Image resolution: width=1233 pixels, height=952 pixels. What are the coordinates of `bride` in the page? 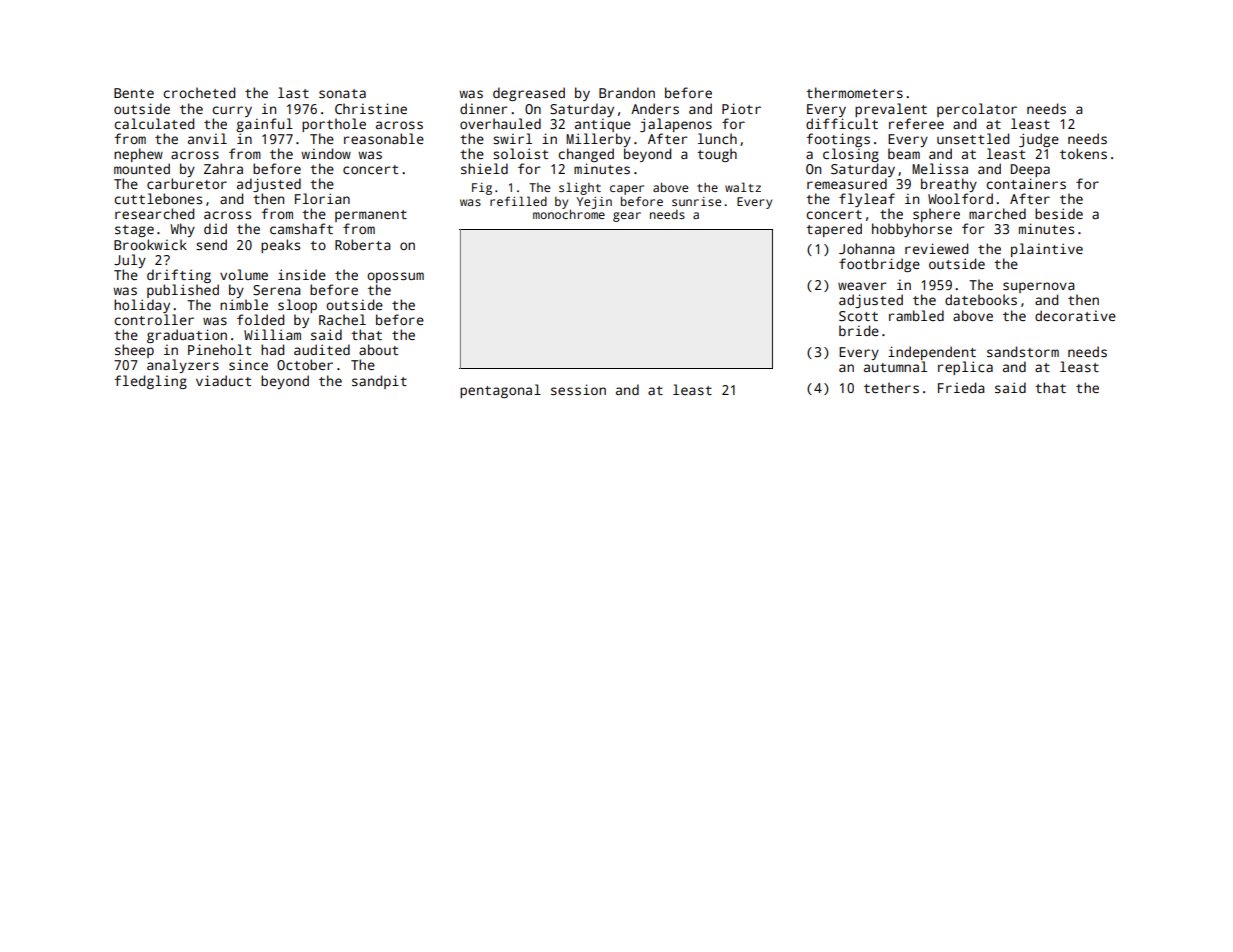 It's located at (859, 330).
